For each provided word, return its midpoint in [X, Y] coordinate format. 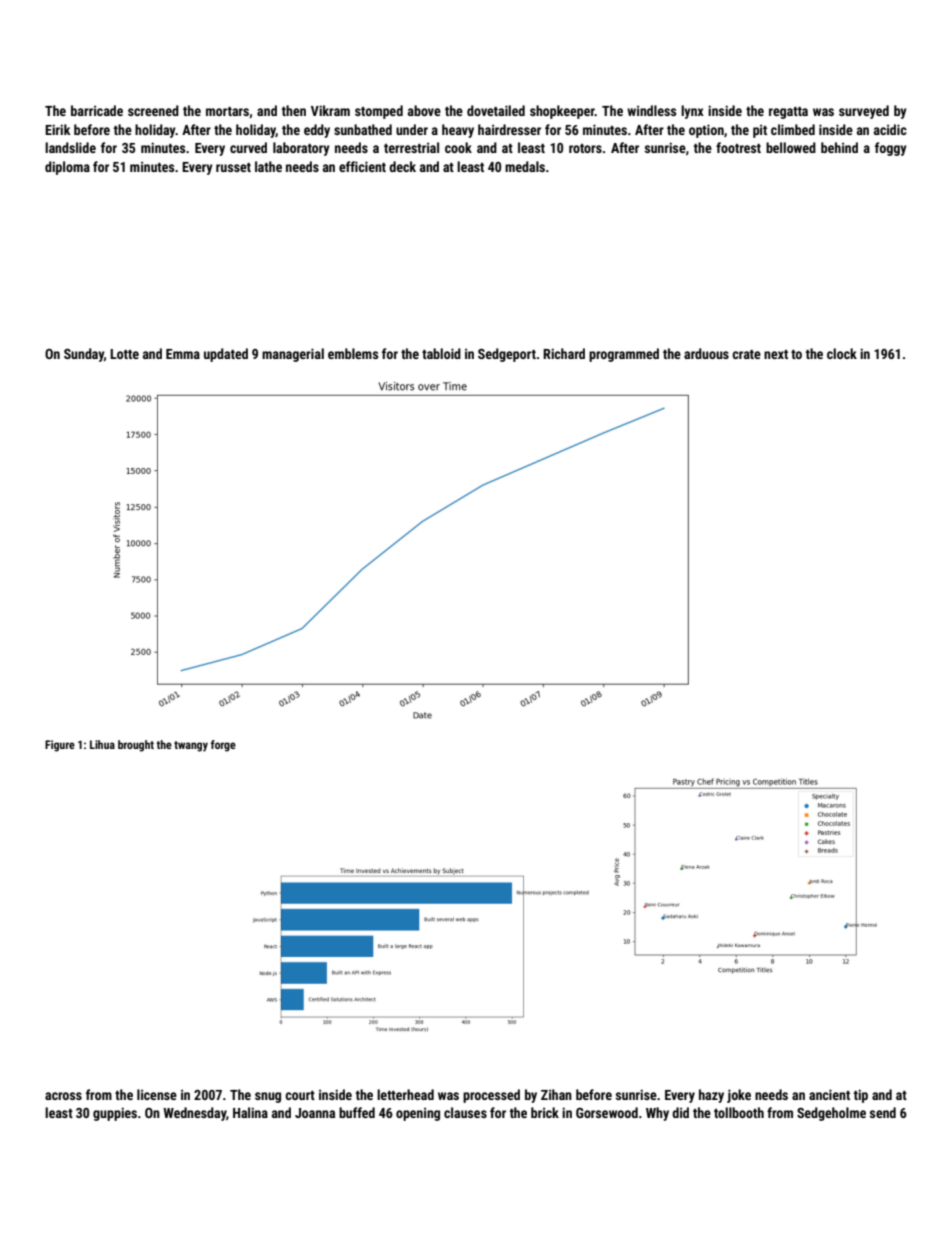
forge [223, 746]
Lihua [102, 744]
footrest [738, 147]
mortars [227, 111]
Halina [250, 1112]
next [776, 354]
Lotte [124, 354]
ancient [829, 1094]
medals [525, 166]
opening [418, 1114]
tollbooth [739, 1112]
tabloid [441, 353]
